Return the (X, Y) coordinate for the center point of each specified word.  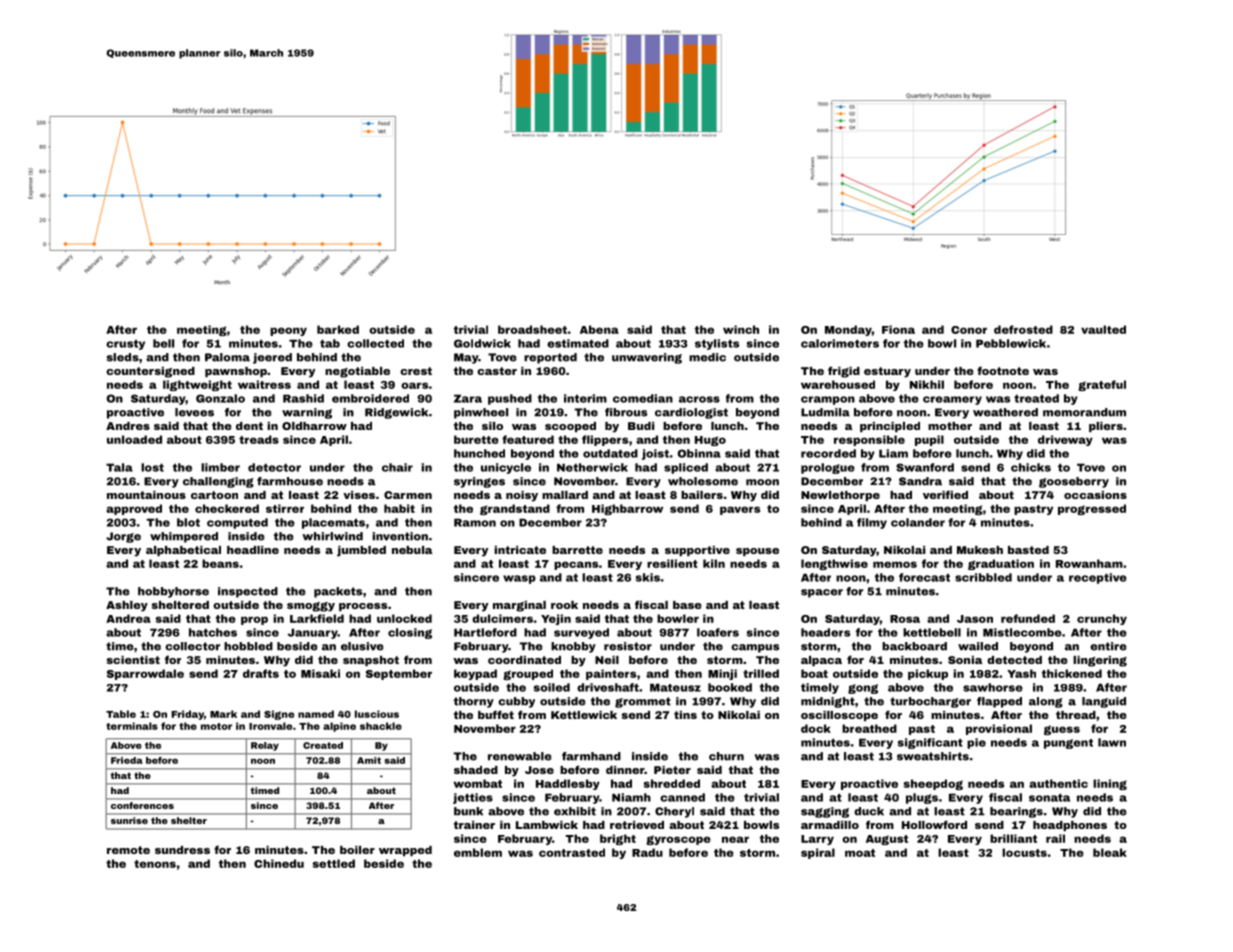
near (735, 839)
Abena (599, 329)
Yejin (556, 619)
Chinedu (279, 863)
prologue (828, 468)
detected (1014, 660)
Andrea (128, 618)
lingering (1100, 661)
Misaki (320, 673)
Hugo (710, 441)
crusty (125, 345)
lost (152, 467)
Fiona (898, 329)
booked (730, 687)
